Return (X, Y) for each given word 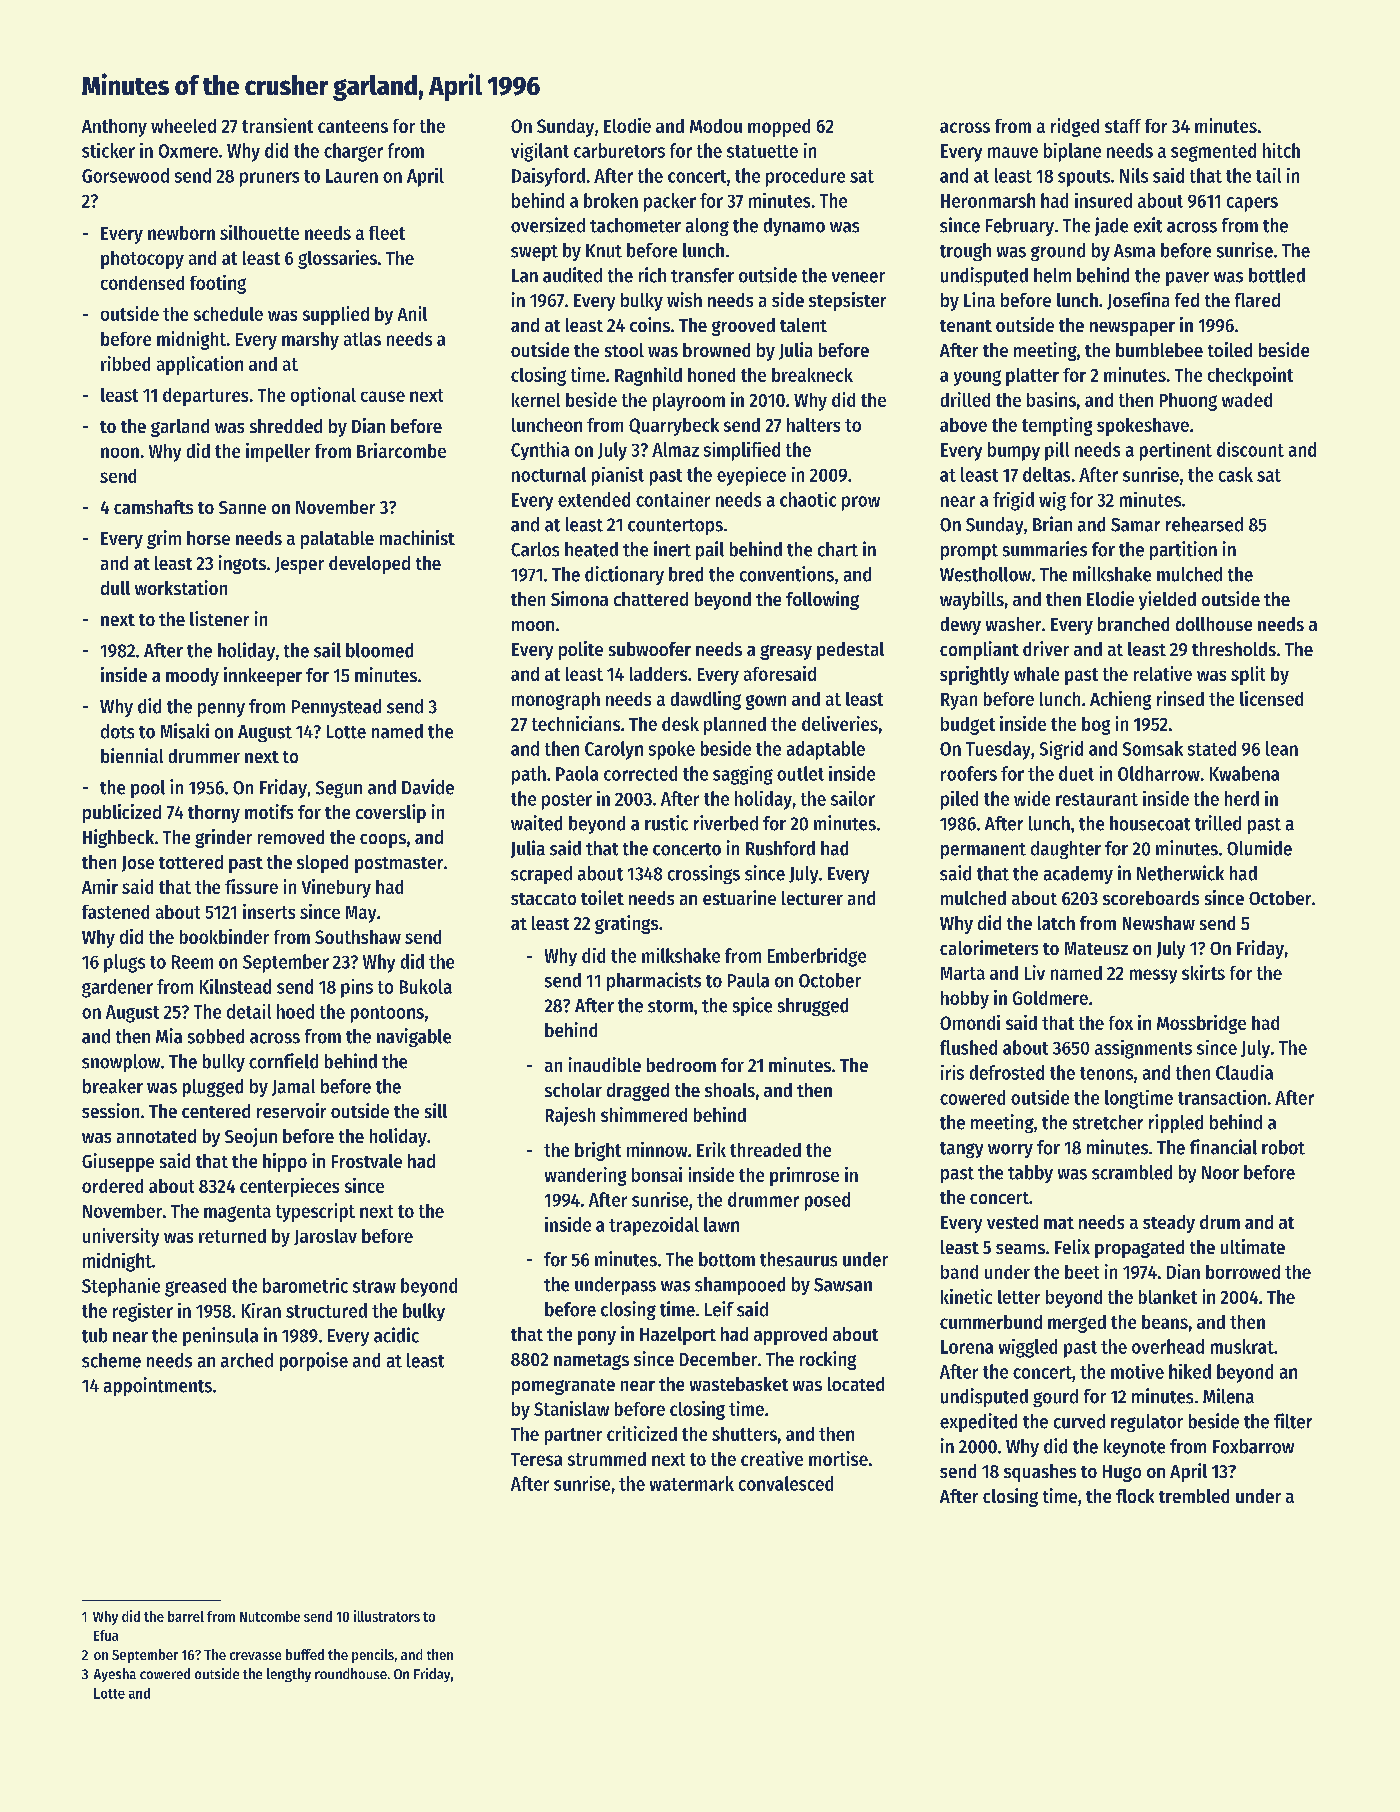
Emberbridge (817, 957)
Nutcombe (270, 1616)
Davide (428, 787)
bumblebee (1159, 350)
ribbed (125, 363)
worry (1010, 1151)
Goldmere (1050, 998)
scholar (573, 1090)
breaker (113, 1086)
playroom (689, 402)
